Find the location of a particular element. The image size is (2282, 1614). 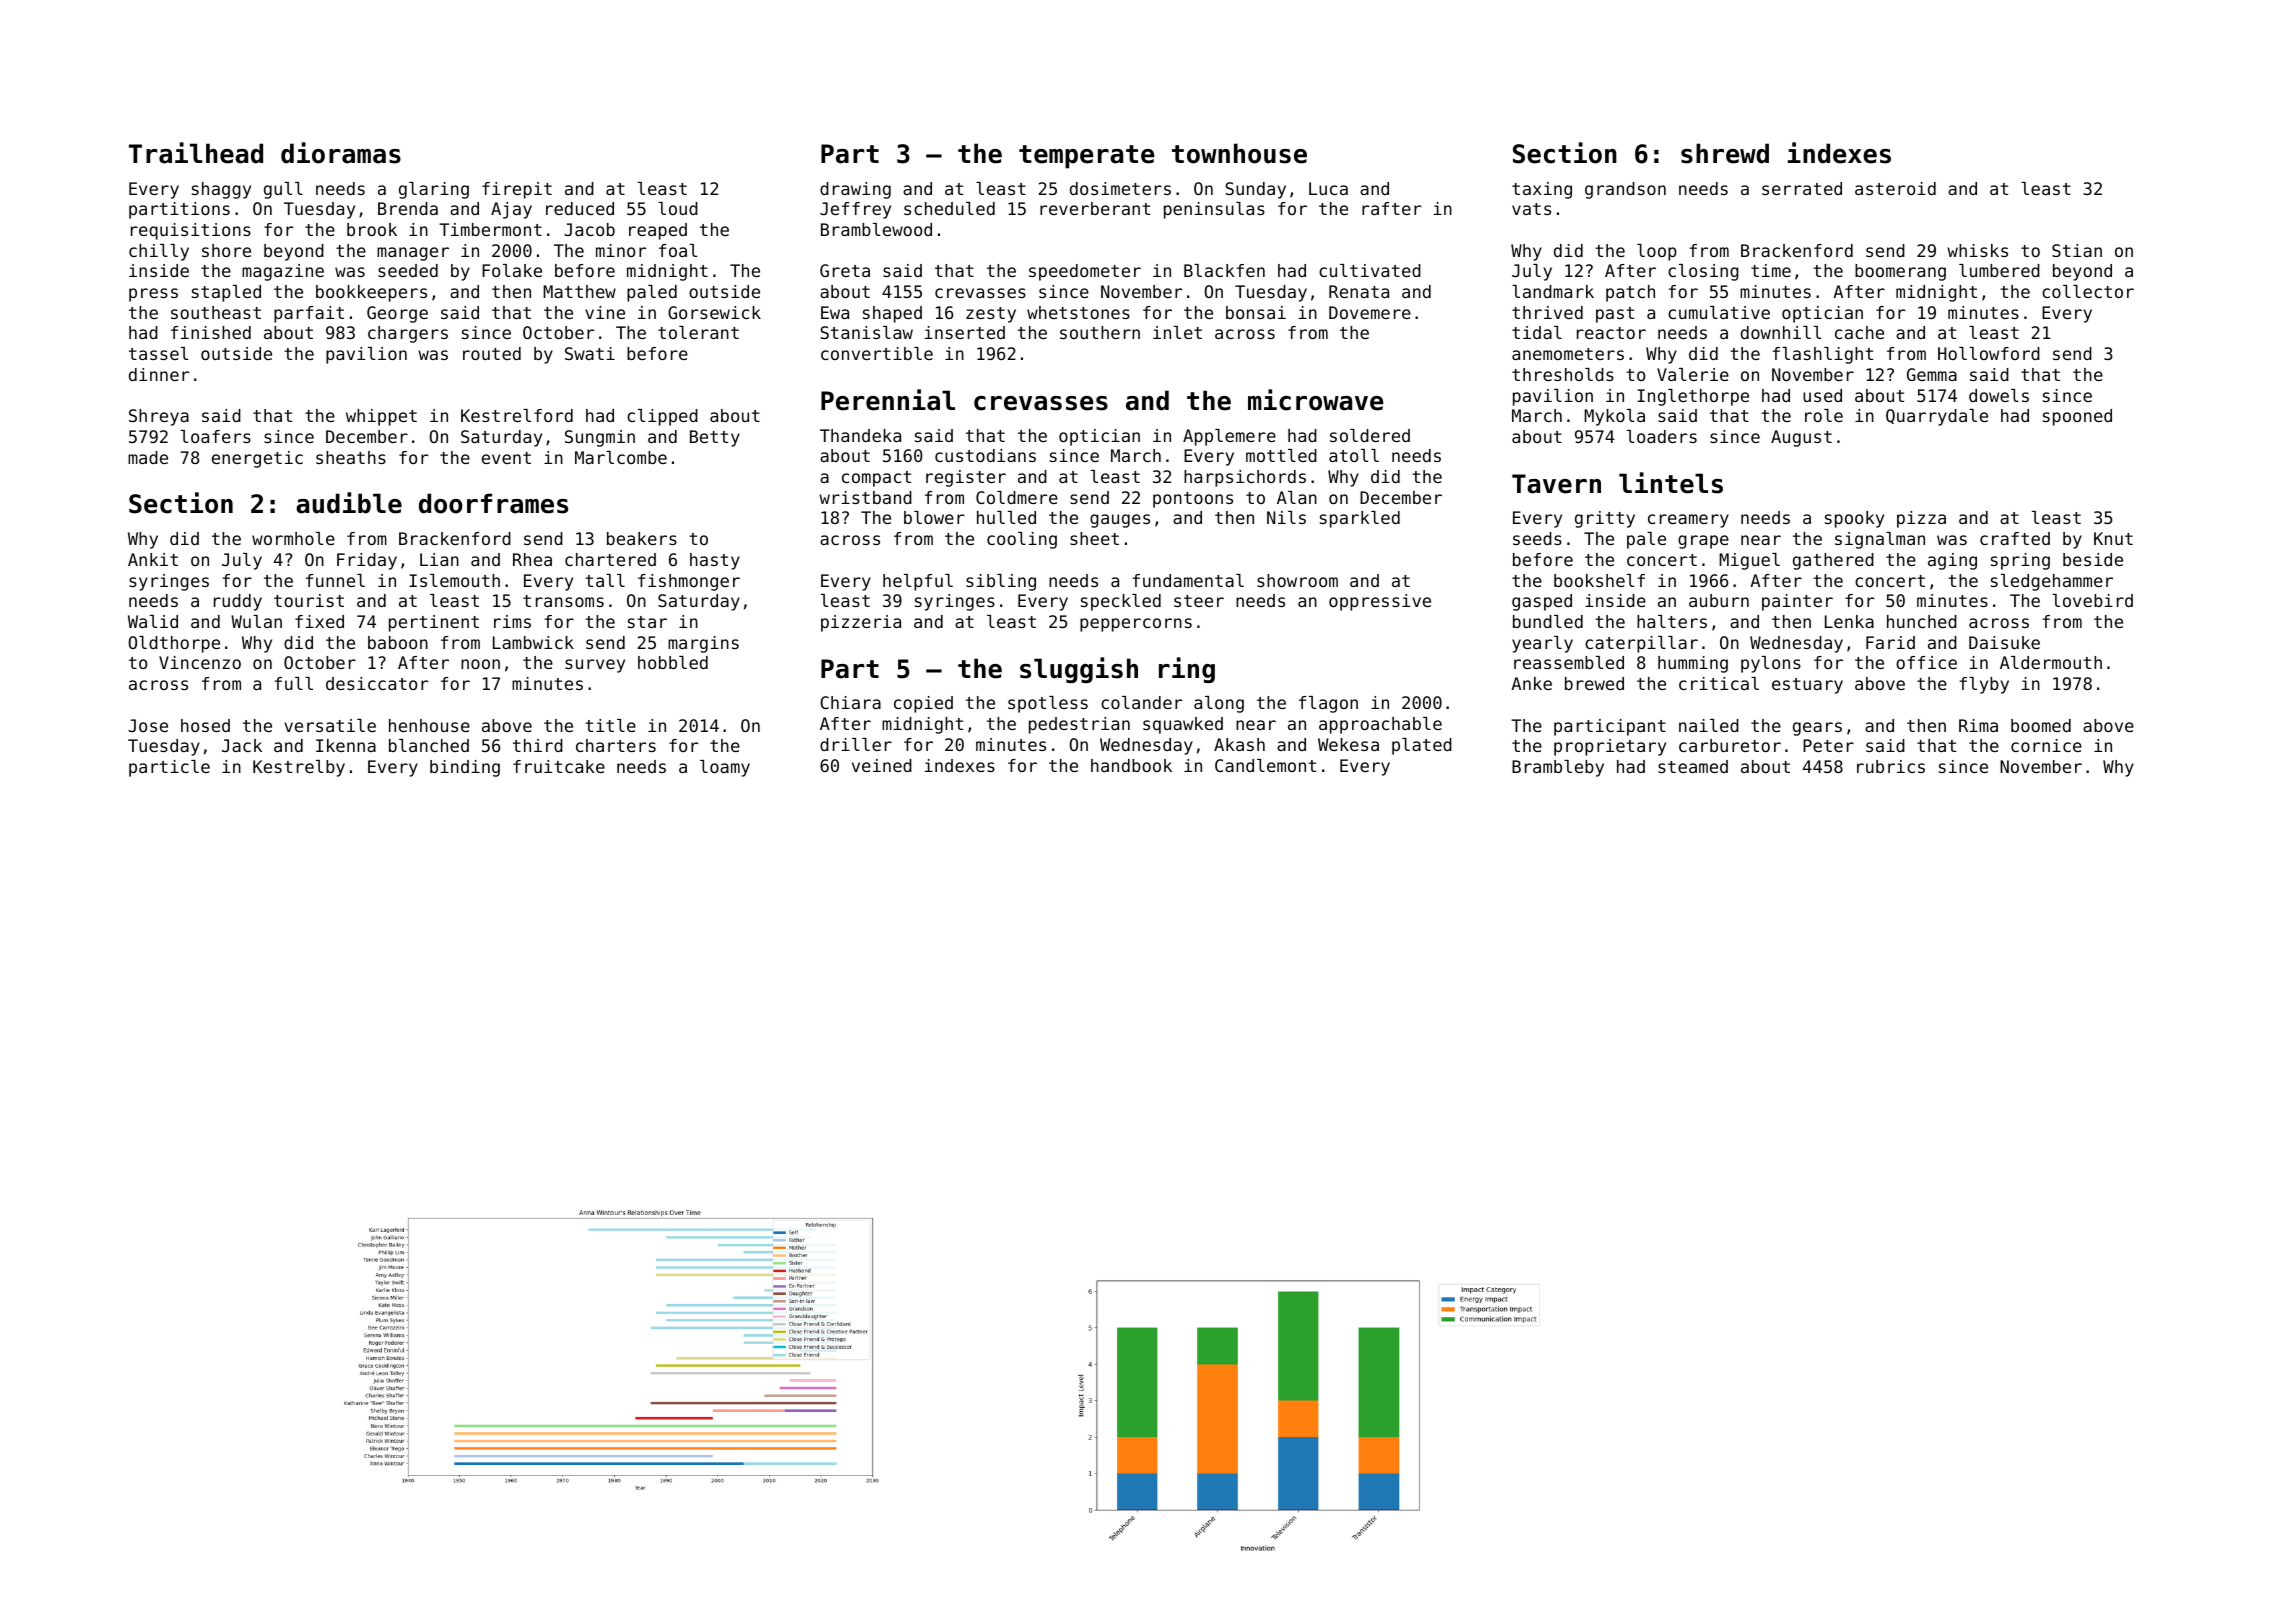

rubrics is located at coordinates (1891, 766).
